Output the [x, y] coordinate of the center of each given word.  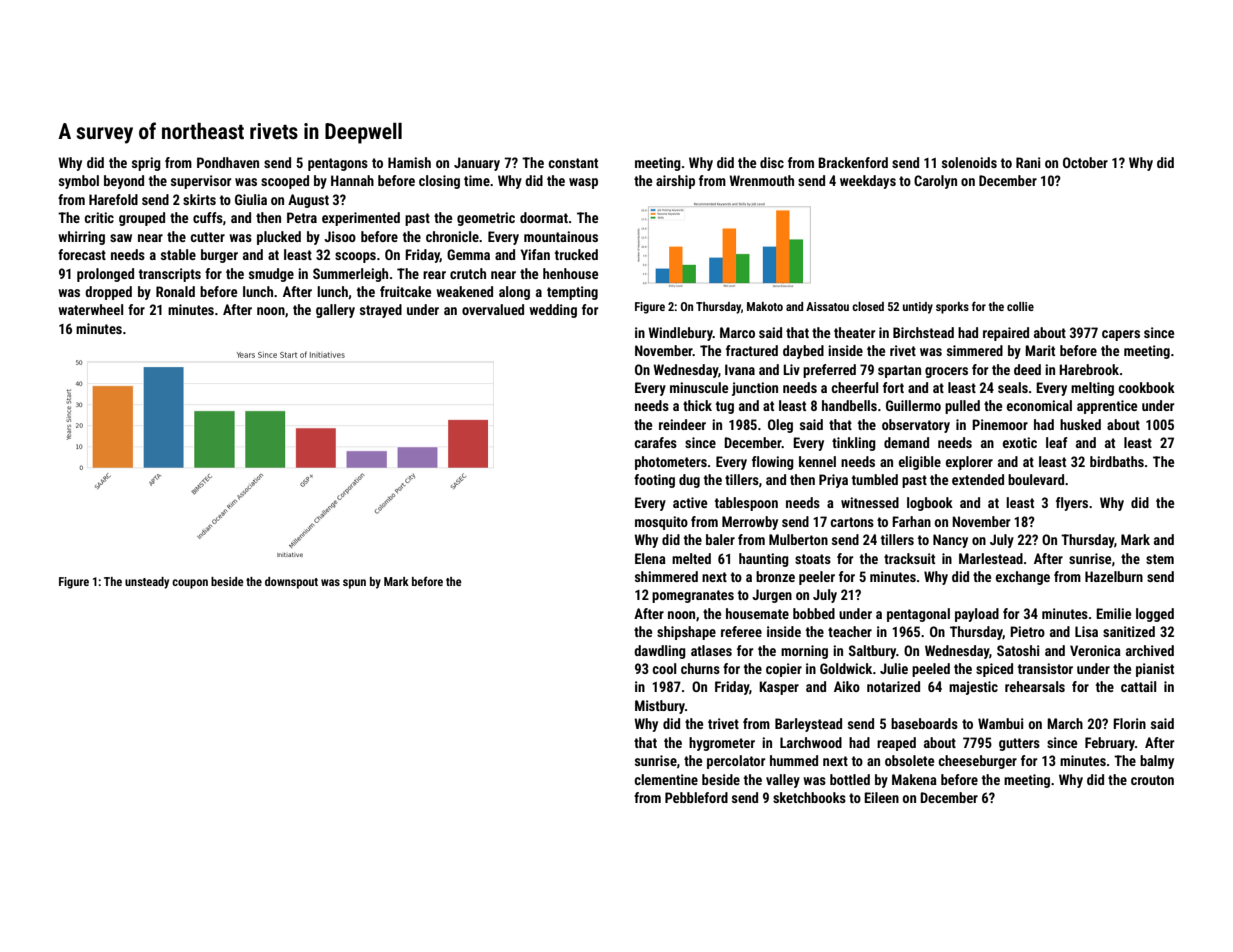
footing [654, 481]
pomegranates [693, 596]
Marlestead [991, 558]
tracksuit [909, 558]
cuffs [208, 217]
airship [675, 182]
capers [1121, 335]
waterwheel [90, 309]
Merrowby [750, 523]
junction [755, 389]
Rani [1028, 162]
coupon [190, 584]
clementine [666, 779]
